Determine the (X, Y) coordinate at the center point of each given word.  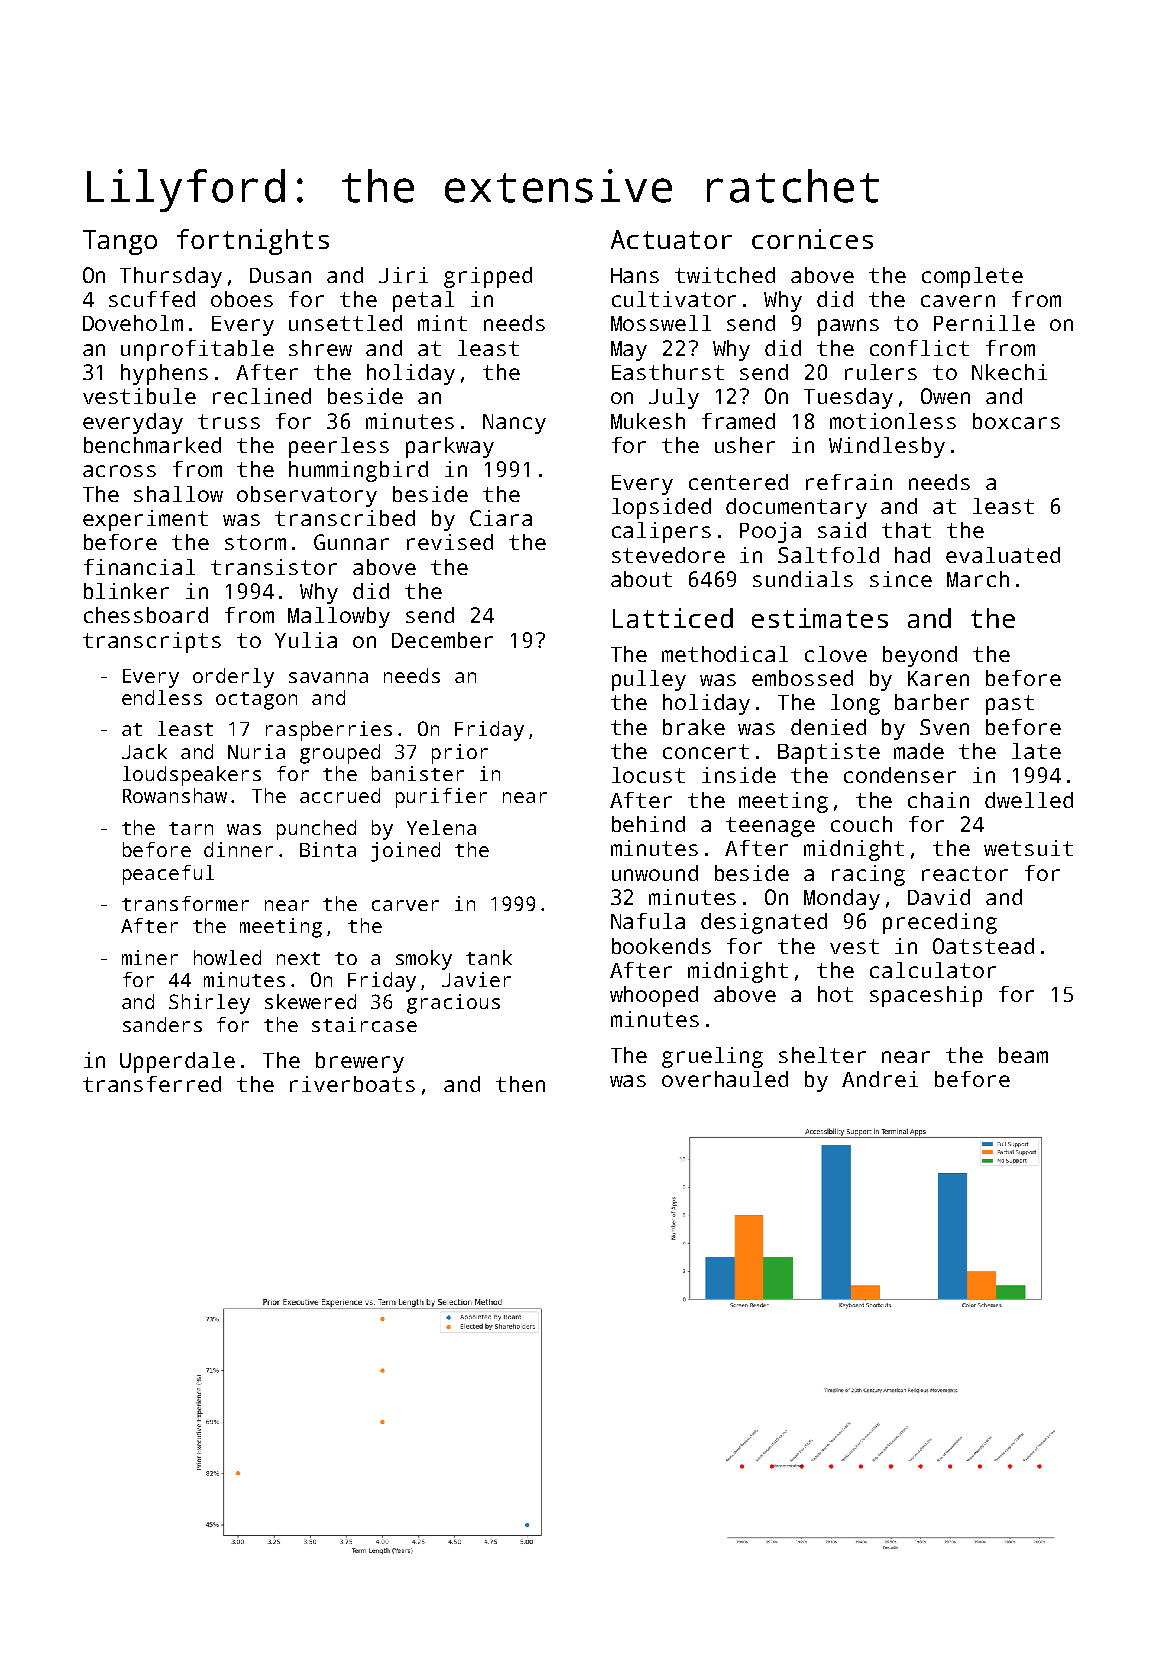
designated (764, 923)
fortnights (253, 242)
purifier (441, 798)
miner (150, 957)
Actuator (671, 239)
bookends (661, 946)
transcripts (152, 642)
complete (972, 277)
